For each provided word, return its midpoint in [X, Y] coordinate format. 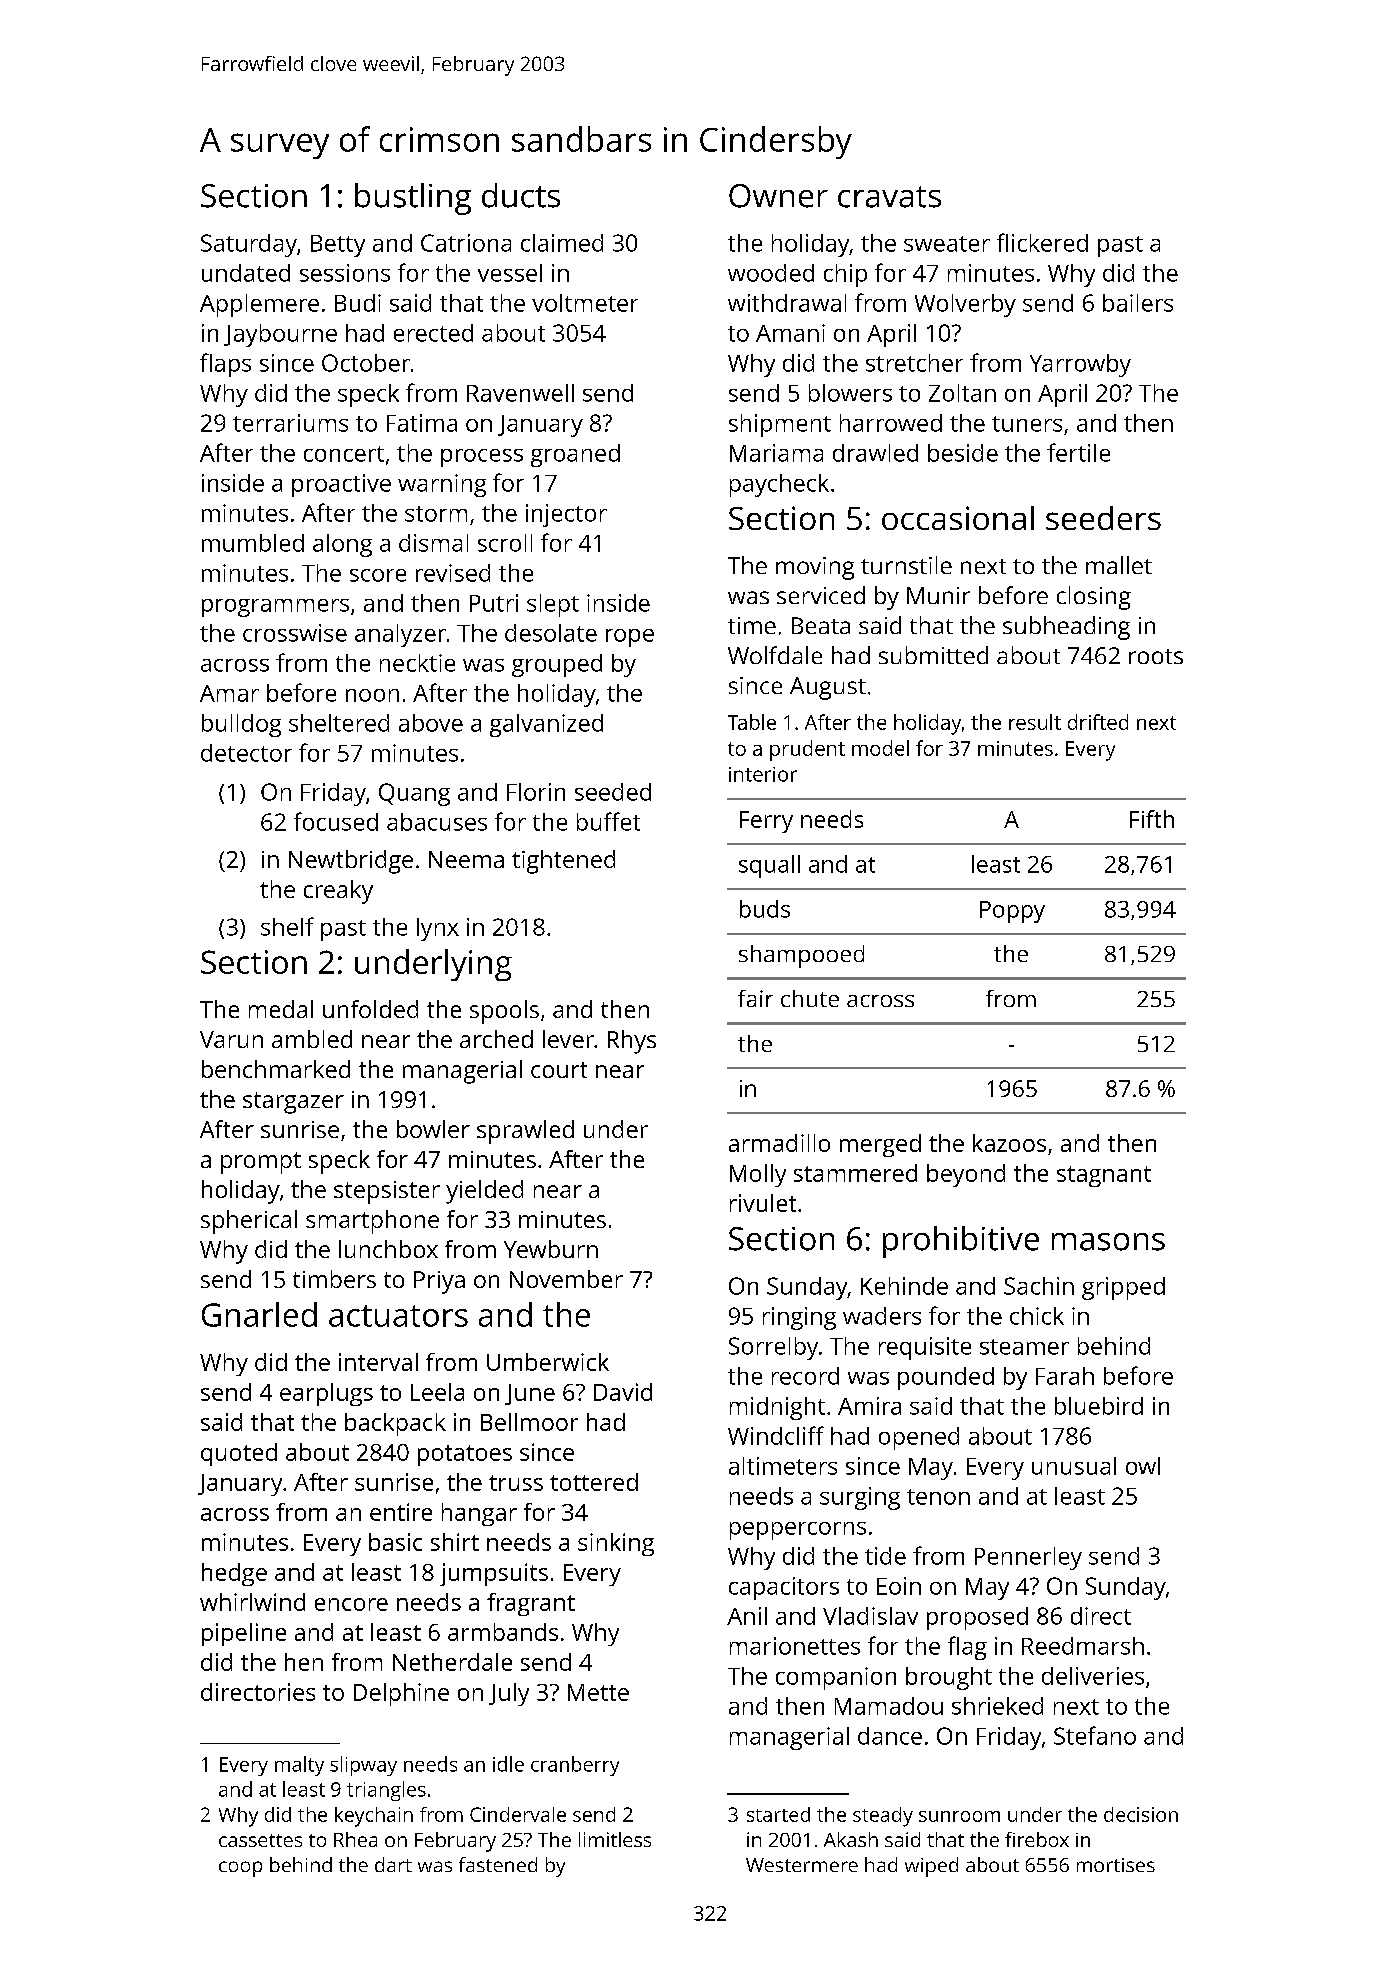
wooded [771, 273]
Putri [494, 603]
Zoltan [962, 393]
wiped [931, 1867]
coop [240, 1869]
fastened [498, 1864]
